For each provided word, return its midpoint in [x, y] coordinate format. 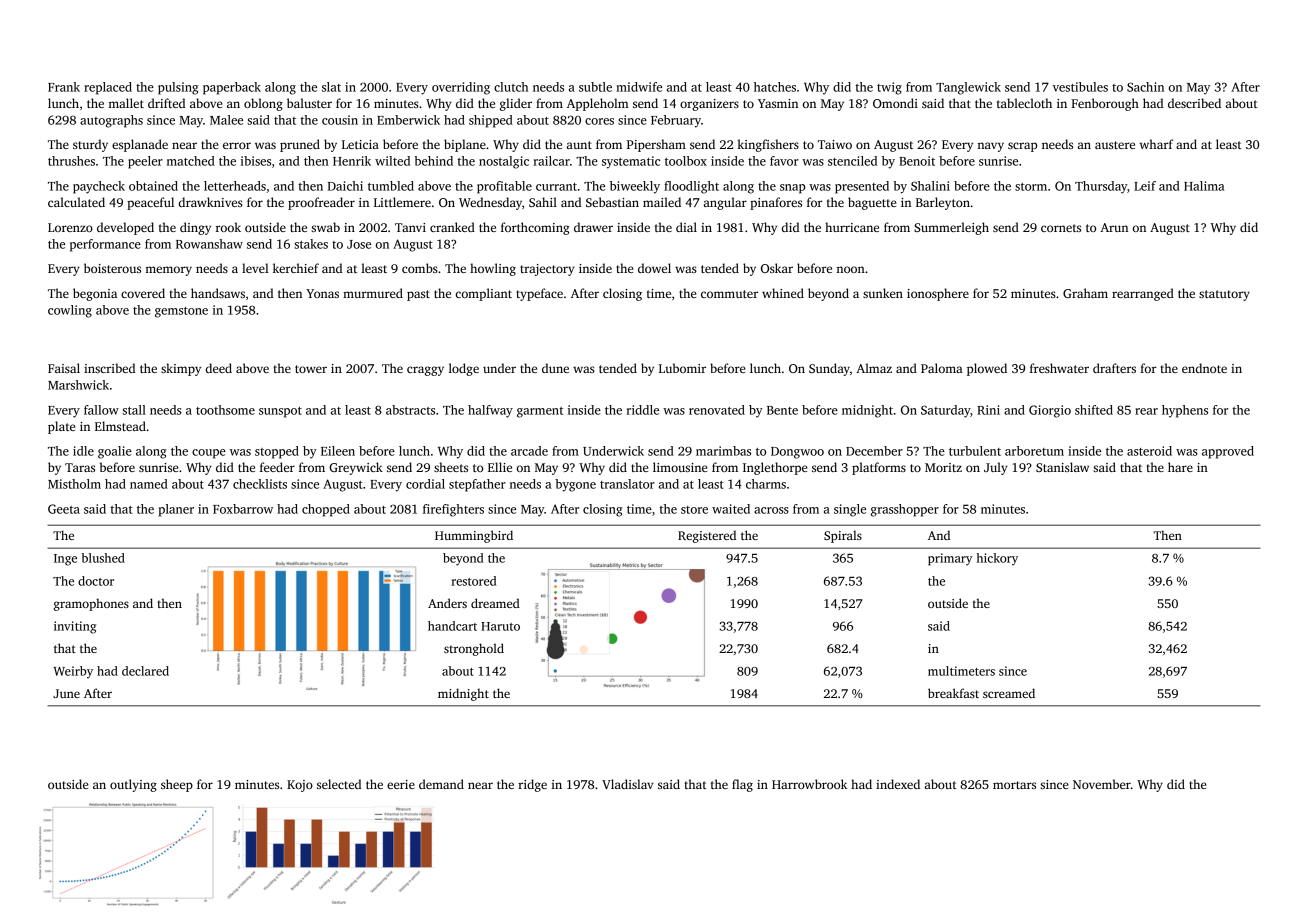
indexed [898, 784]
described [1194, 103]
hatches [775, 87]
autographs [111, 121]
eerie [401, 784]
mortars [1014, 785]
